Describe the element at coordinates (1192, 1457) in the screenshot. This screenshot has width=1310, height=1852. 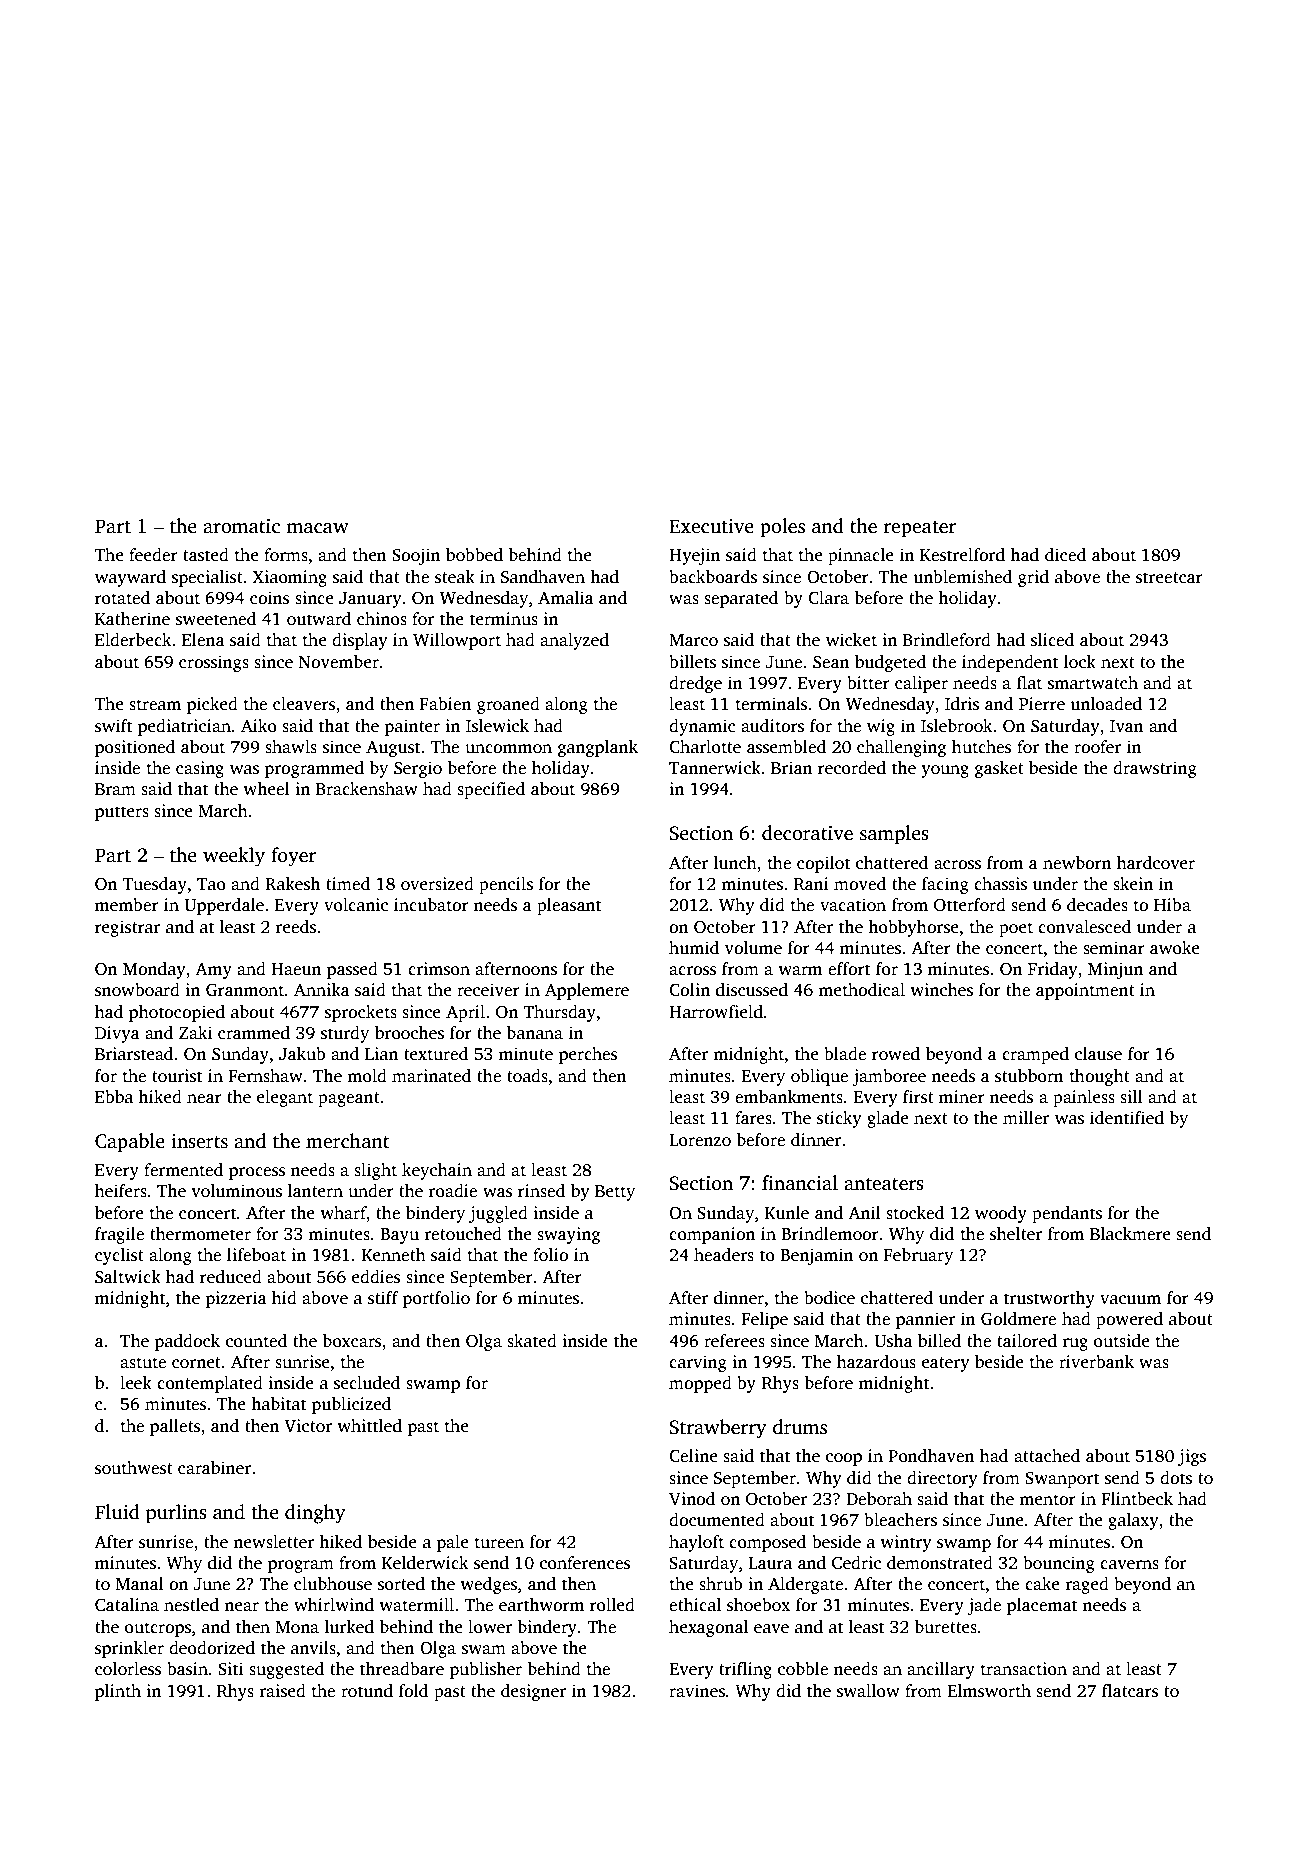
I see `jigs` at that location.
